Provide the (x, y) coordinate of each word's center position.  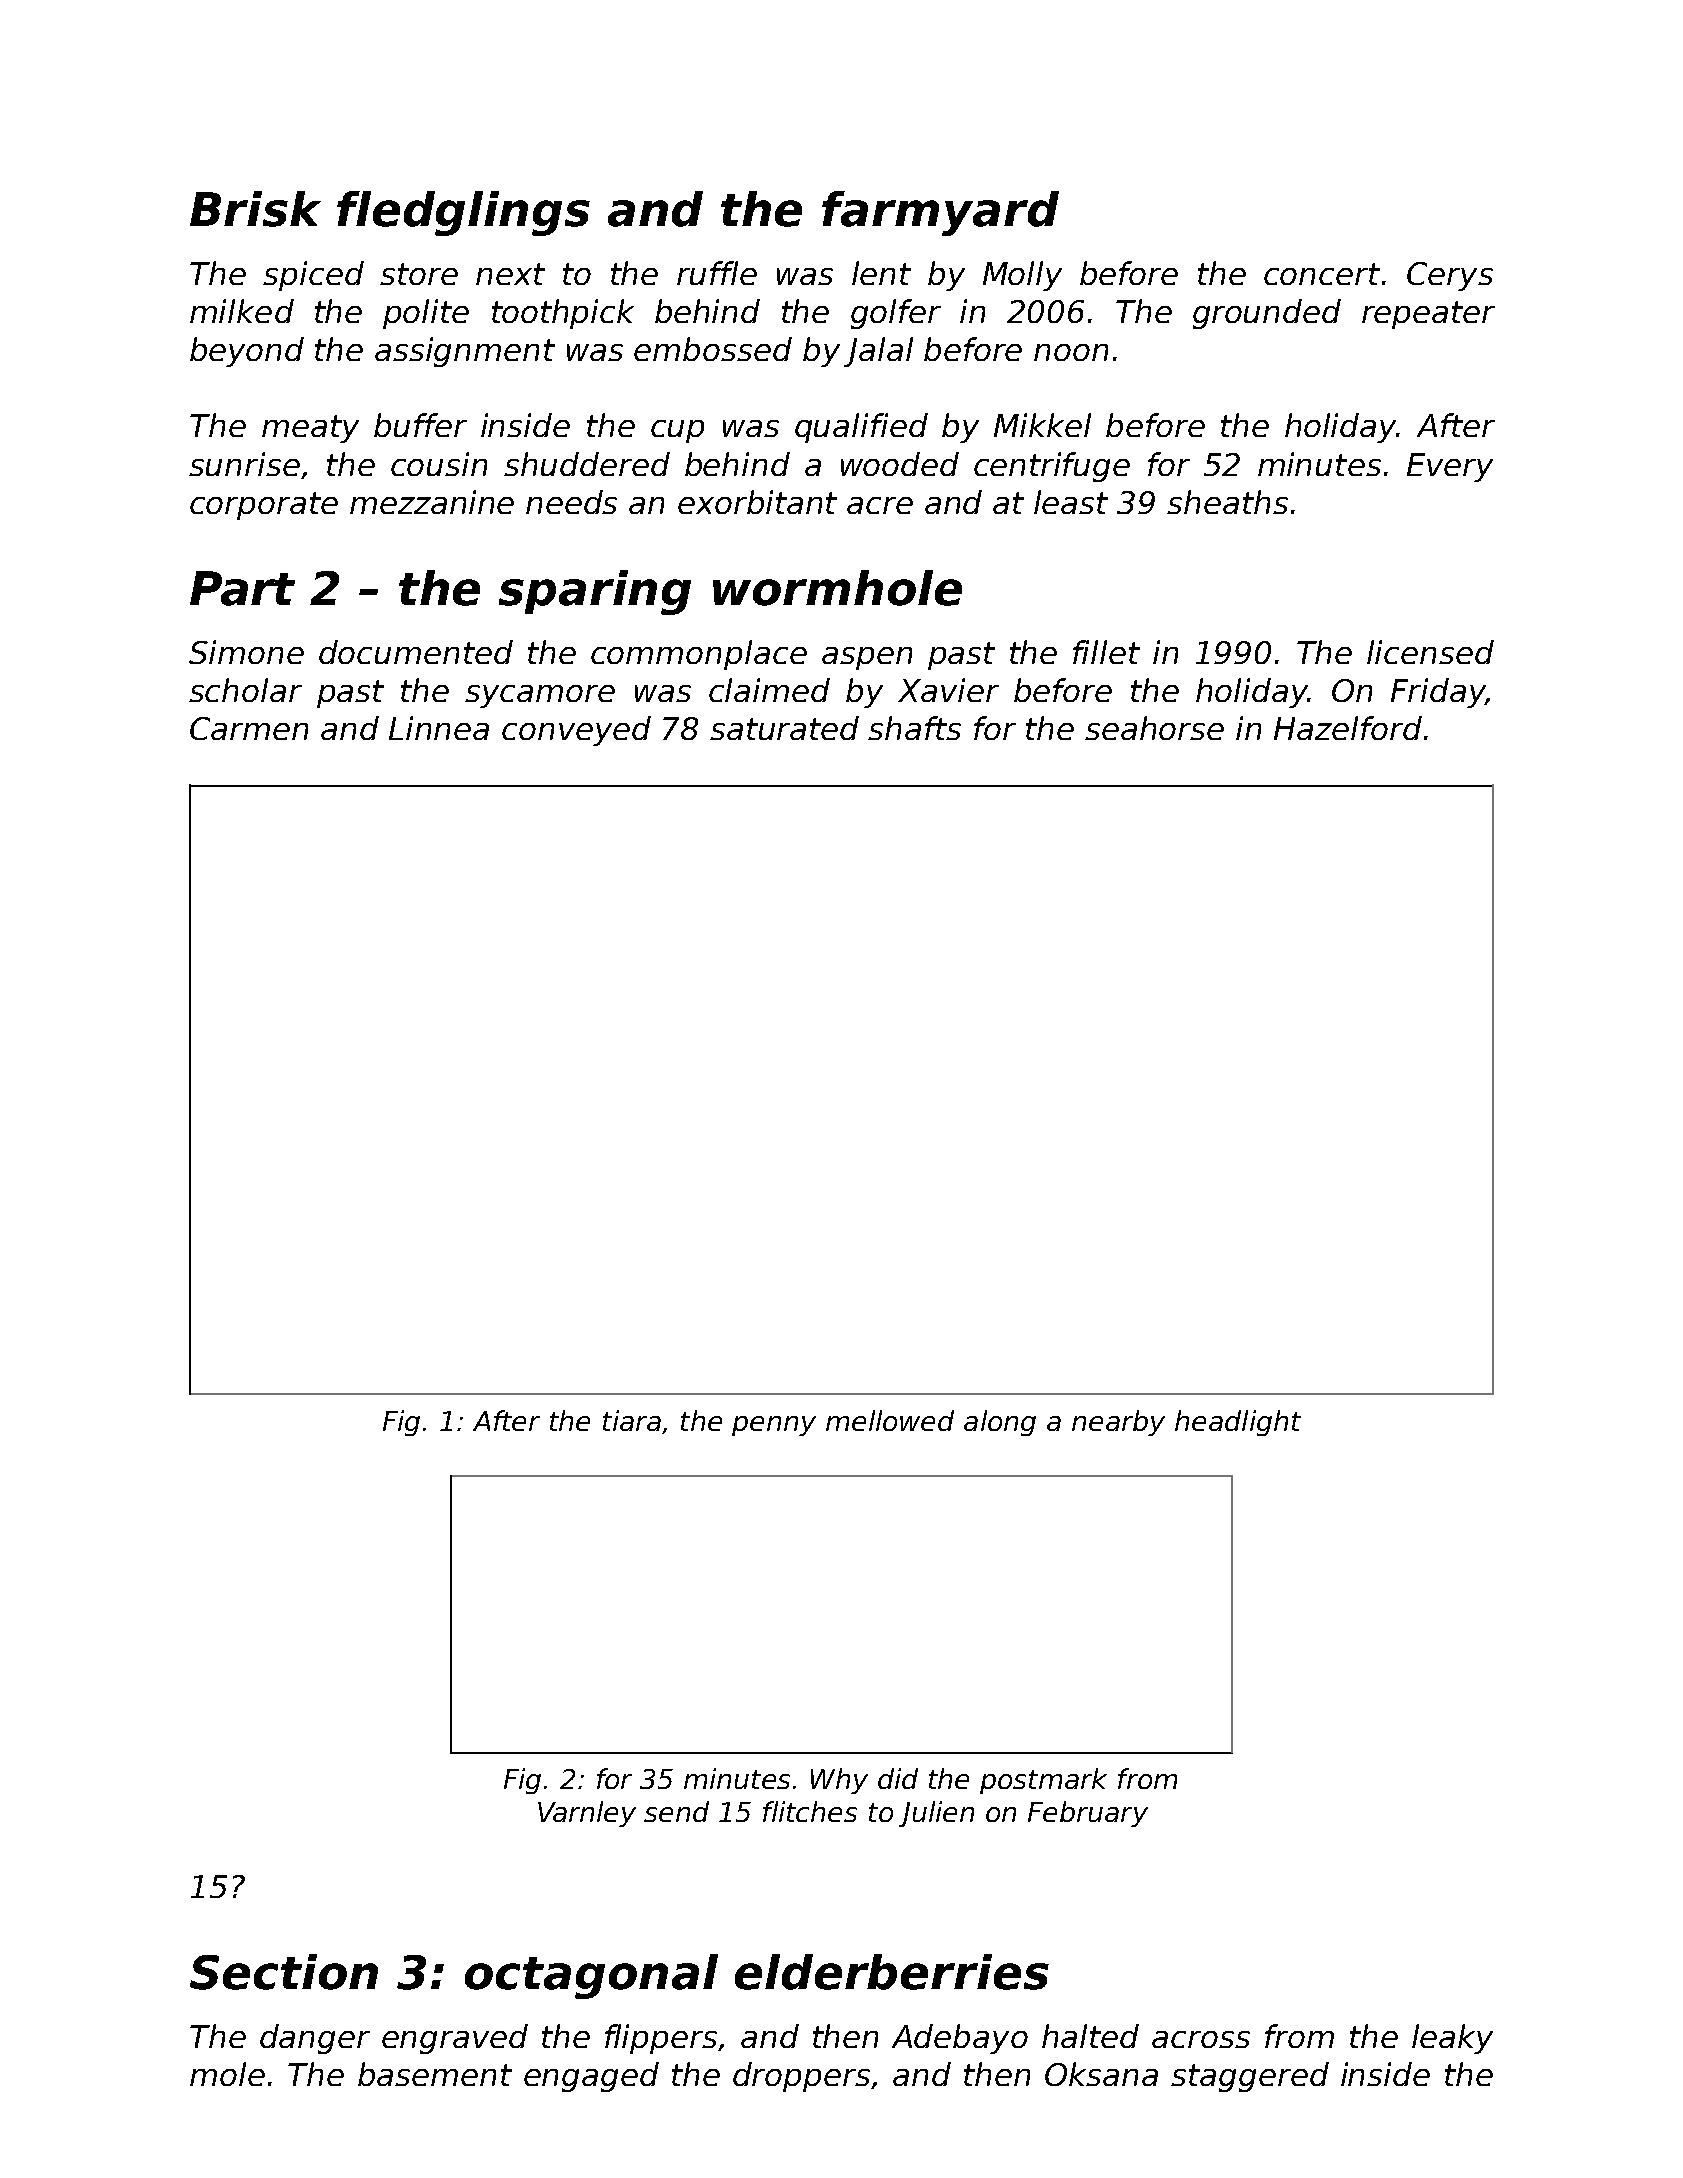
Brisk (255, 209)
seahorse (1154, 728)
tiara (632, 1420)
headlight (1238, 1423)
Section (284, 1972)
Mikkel (1042, 425)
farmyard (940, 213)
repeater (1428, 315)
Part (242, 588)
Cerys (1450, 276)
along (1000, 1423)
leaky (1452, 2039)
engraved (455, 2039)
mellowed (890, 1420)
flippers (661, 2039)
